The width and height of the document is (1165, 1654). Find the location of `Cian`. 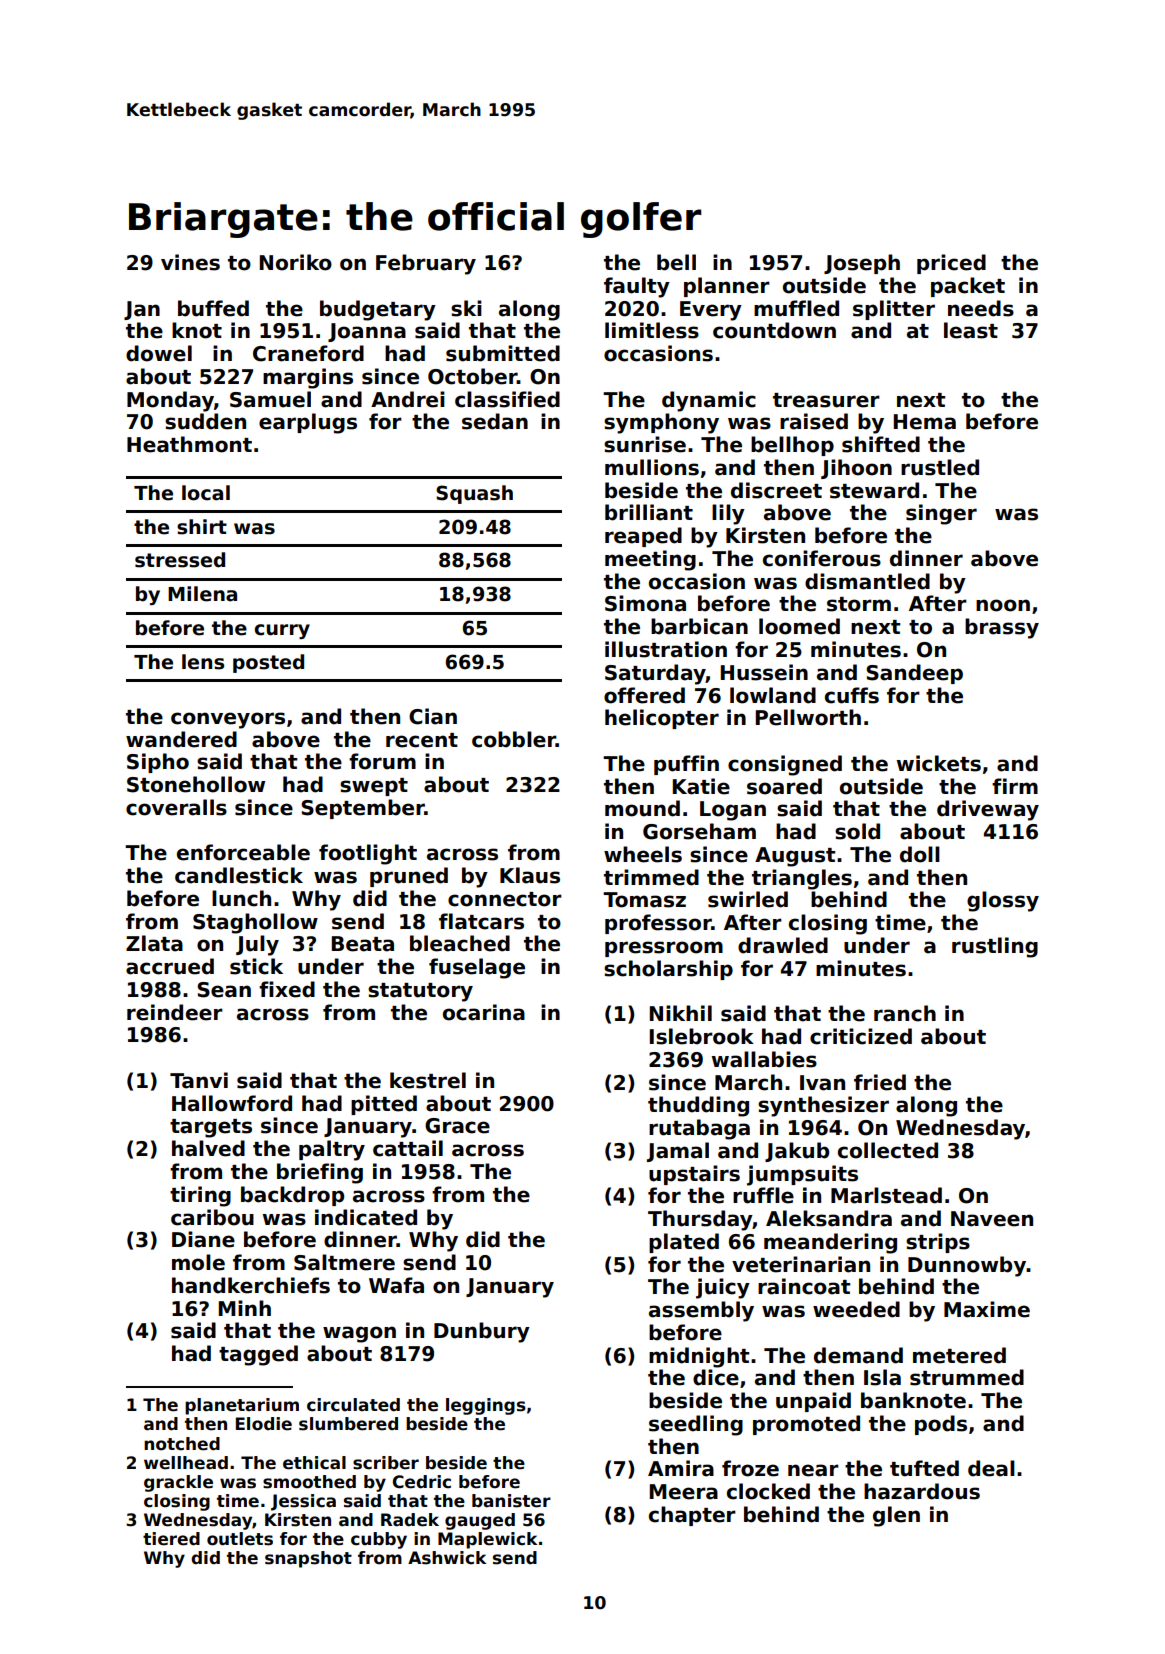

Cian is located at coordinates (433, 716).
